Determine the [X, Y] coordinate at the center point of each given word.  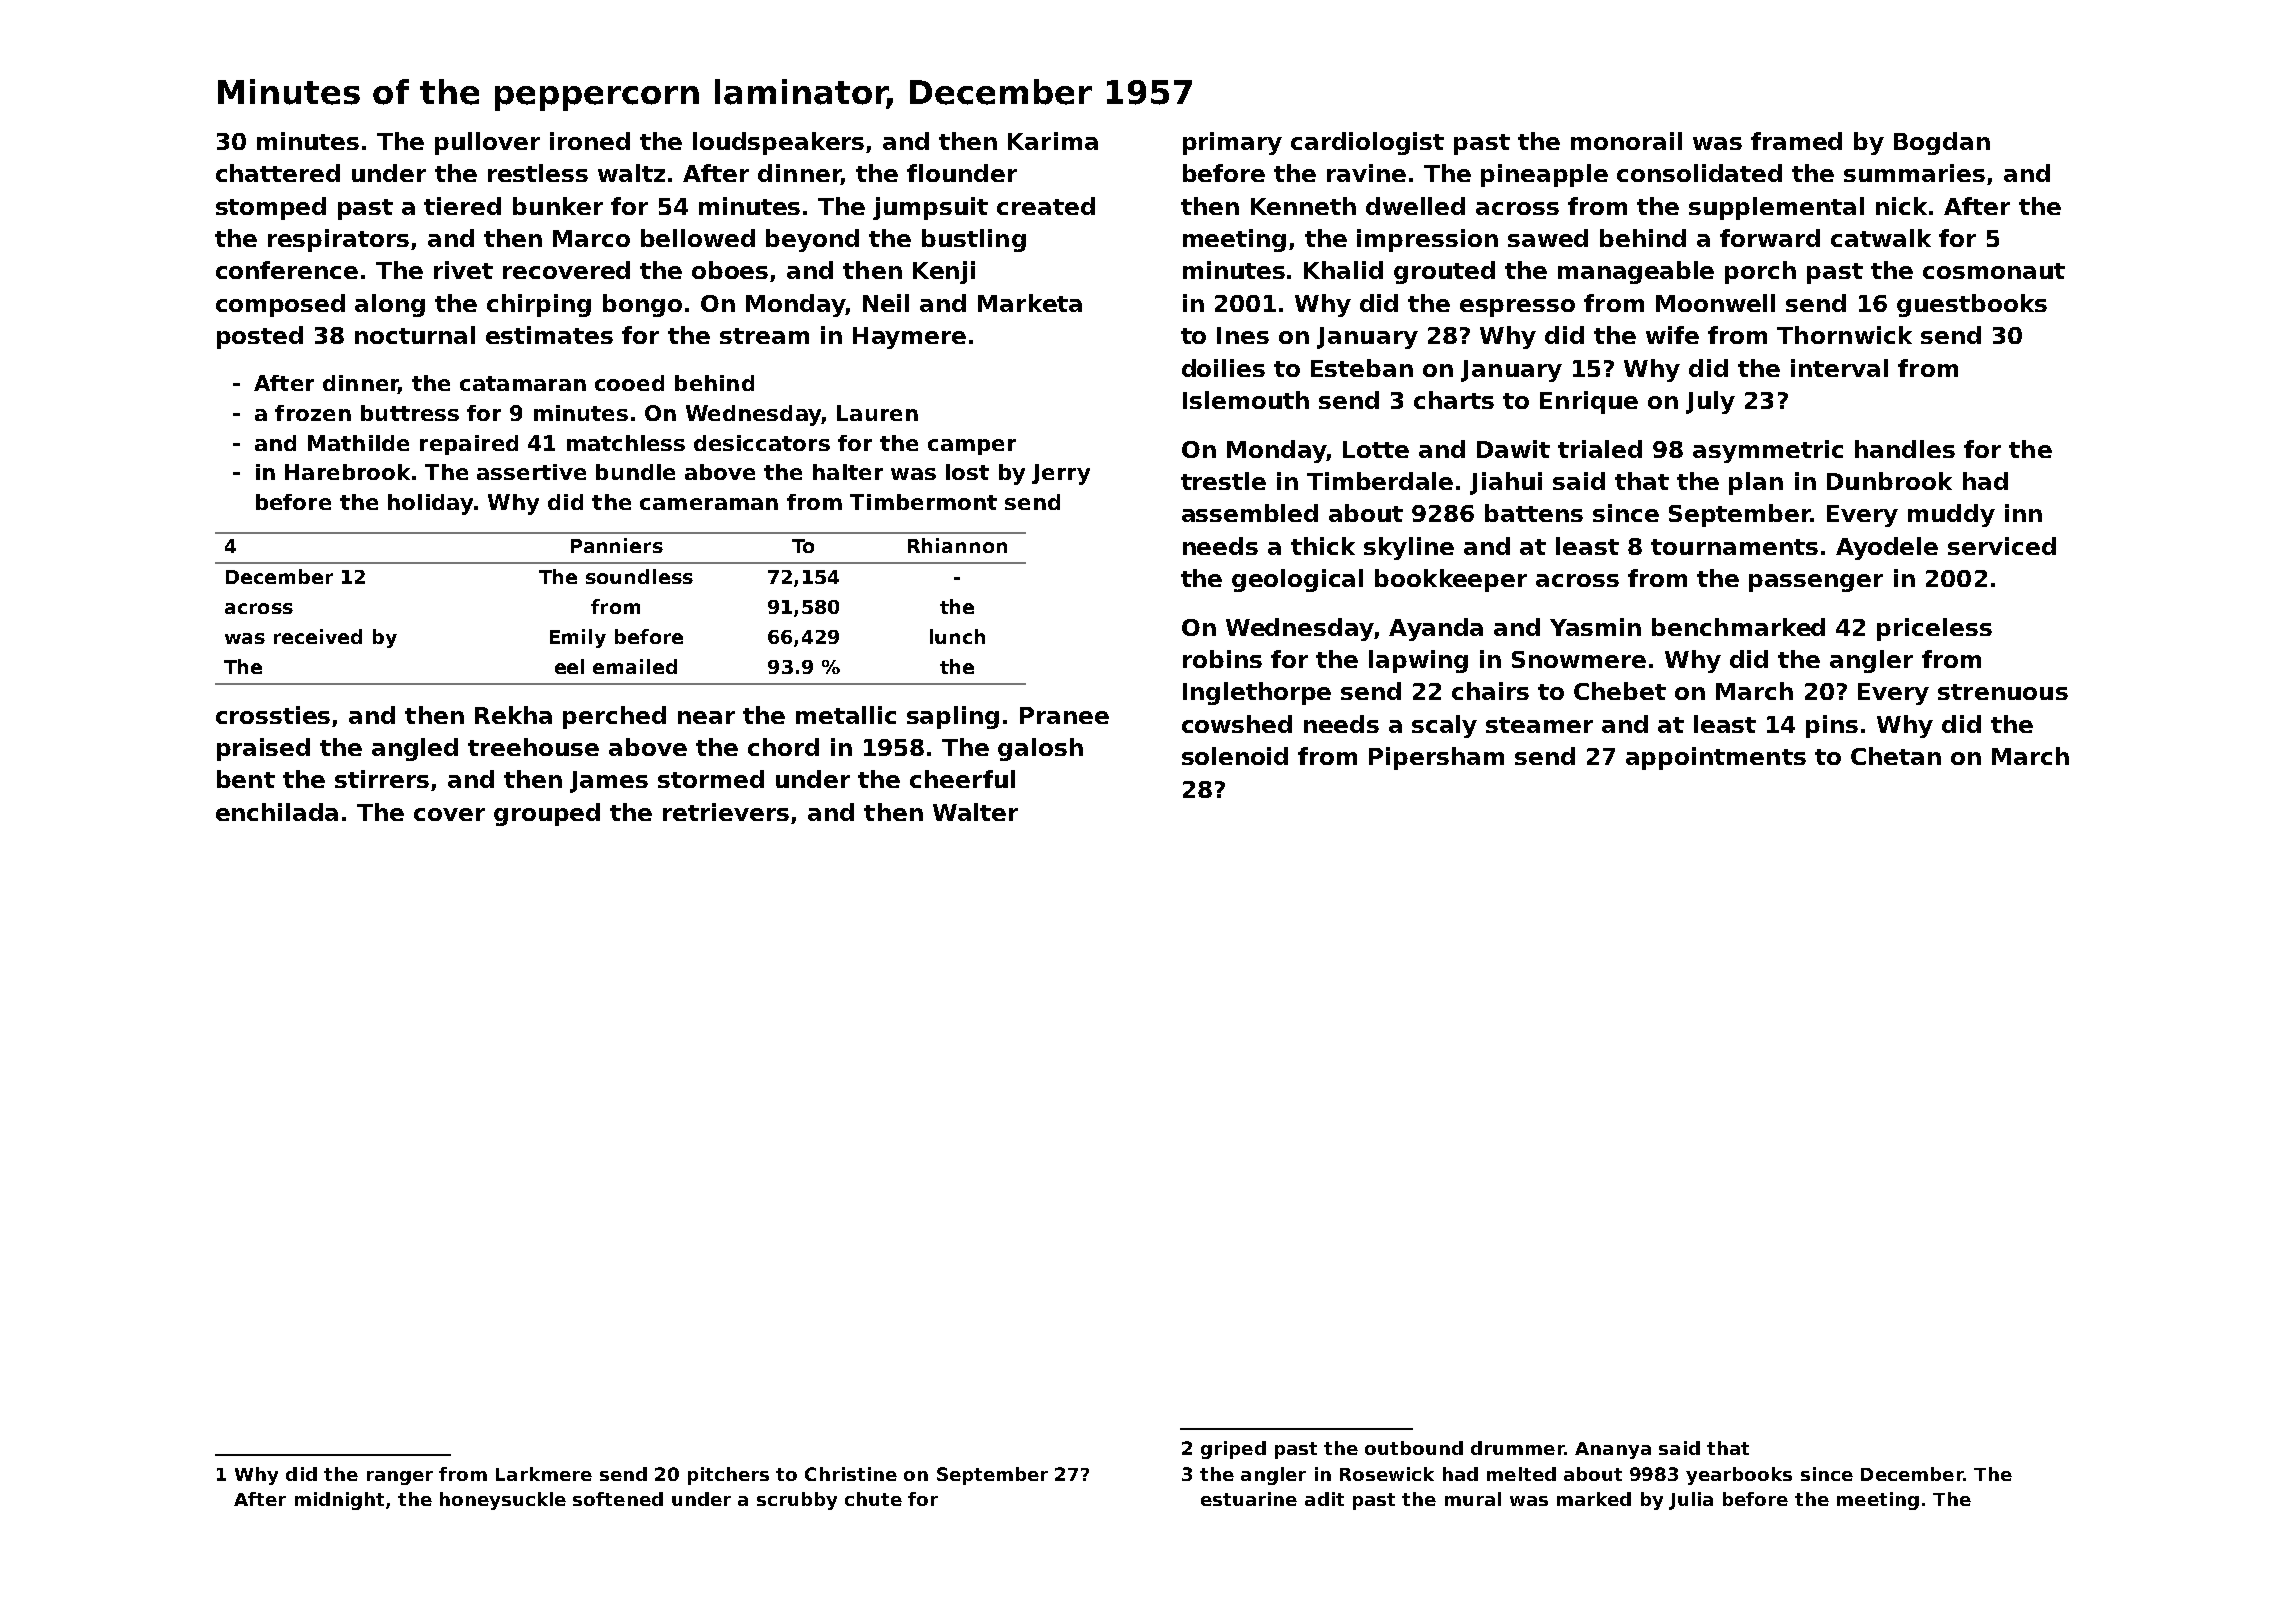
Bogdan [1942, 143]
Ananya [1613, 1450]
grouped [547, 814]
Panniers [617, 545]
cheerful [962, 779]
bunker [558, 206]
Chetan [1896, 756]
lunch [957, 636]
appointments [1716, 758]
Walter [975, 812]
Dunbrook [1889, 481]
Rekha [513, 715]
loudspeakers [778, 143]
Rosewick [1387, 1474]
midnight [339, 1501]
